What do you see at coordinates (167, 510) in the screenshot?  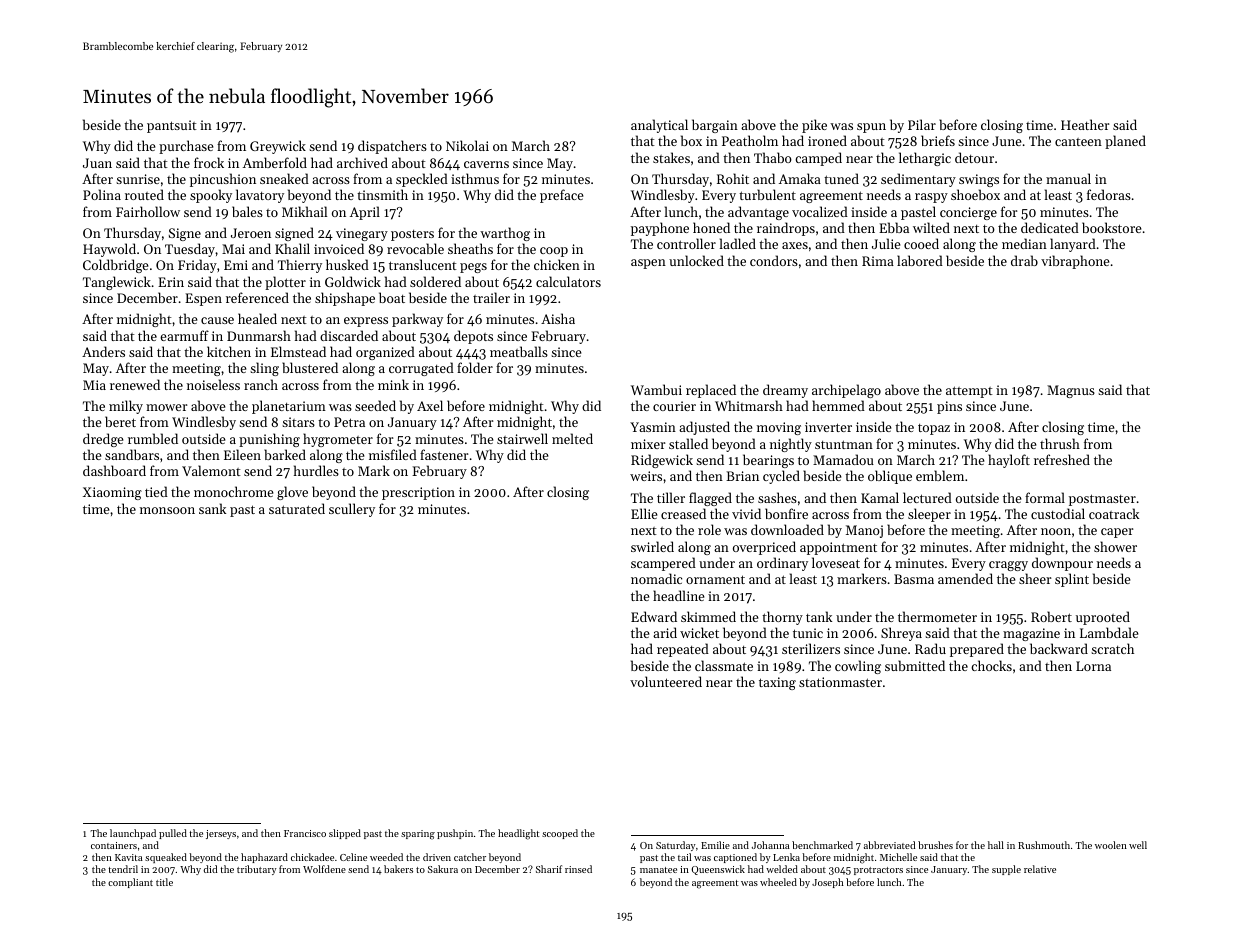 I see `monsoon` at bounding box center [167, 510].
